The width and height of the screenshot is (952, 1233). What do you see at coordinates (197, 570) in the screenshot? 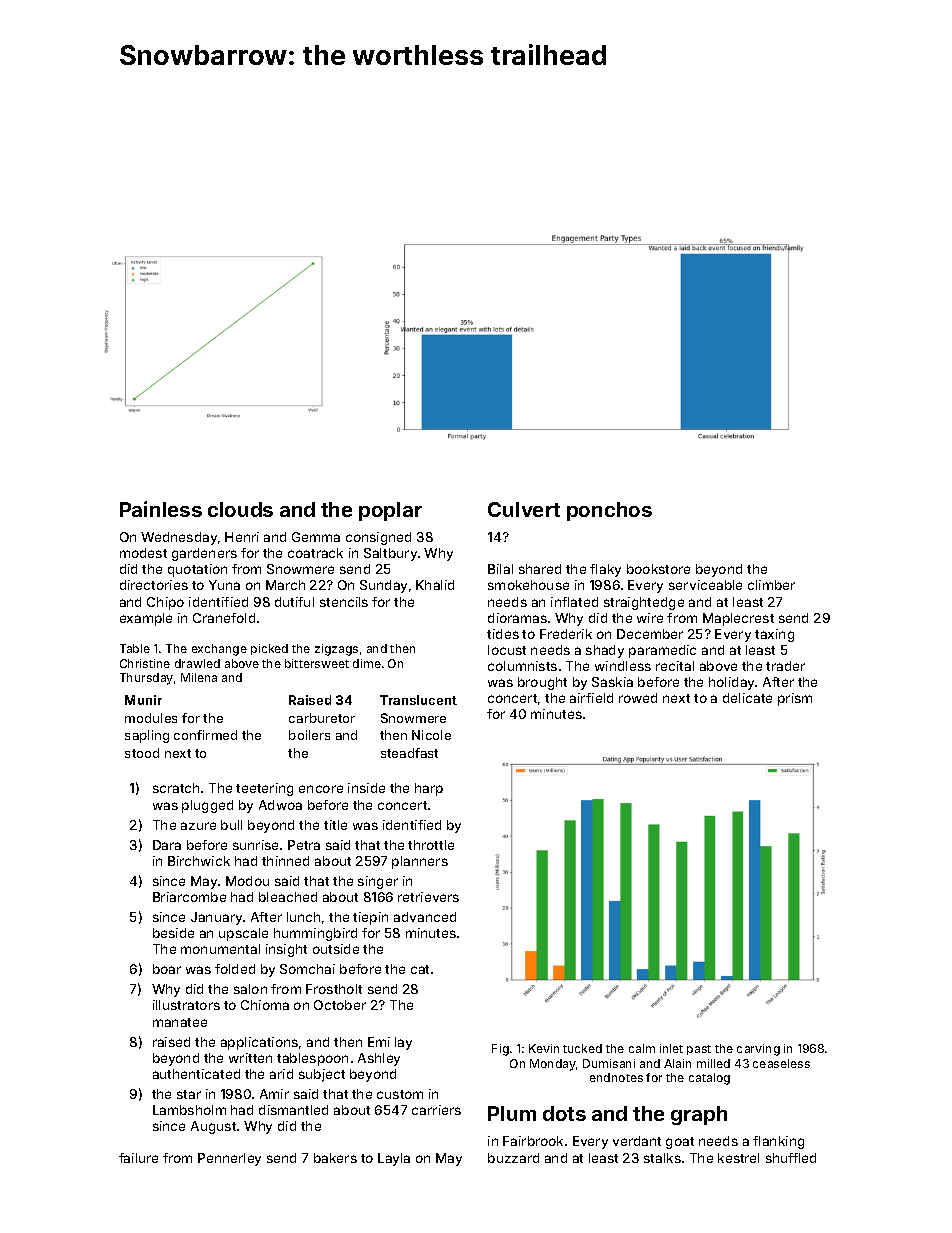
I see `quotation` at bounding box center [197, 570].
